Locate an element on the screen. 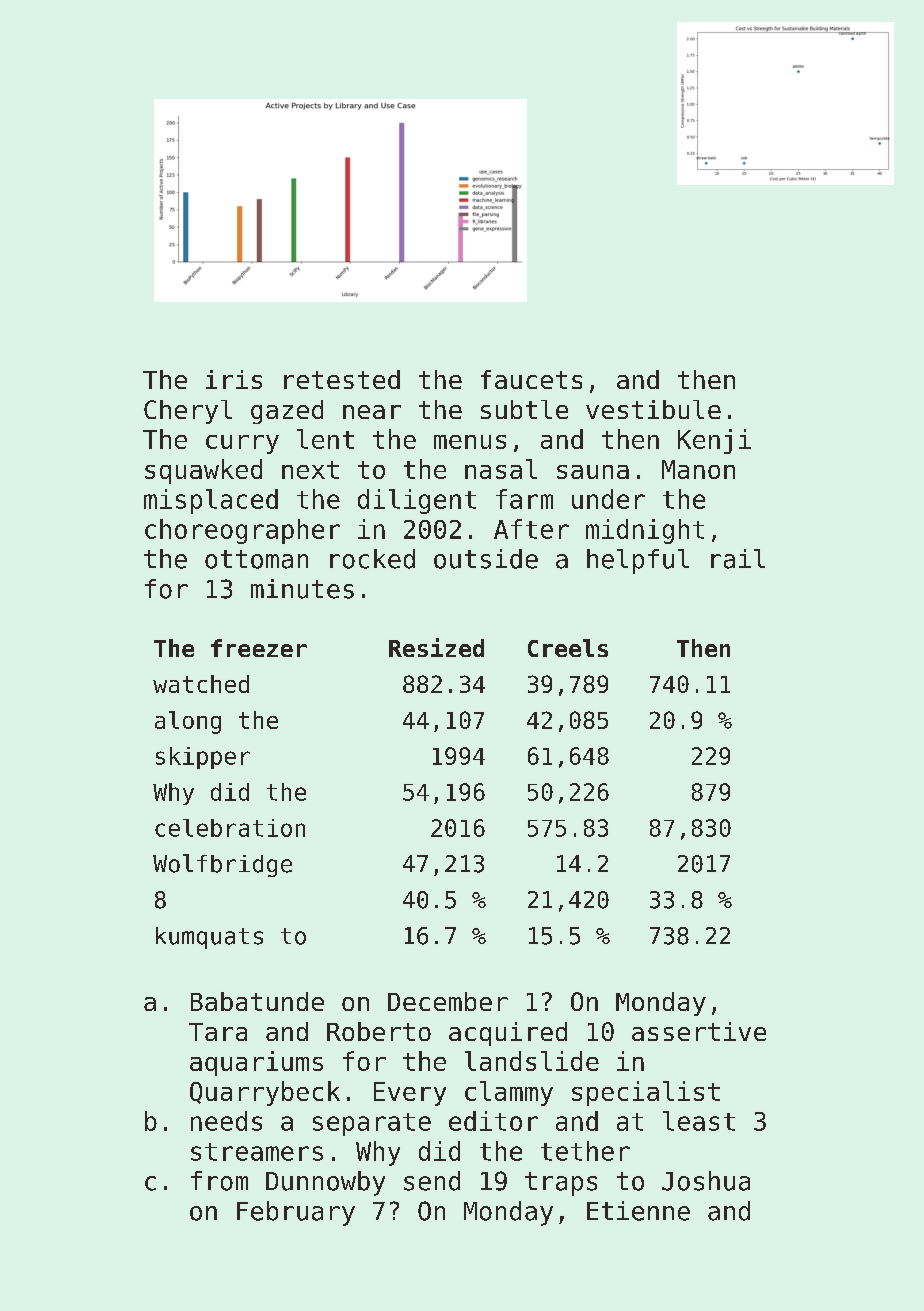 The image size is (924, 1311). assertive is located at coordinates (699, 1031).
